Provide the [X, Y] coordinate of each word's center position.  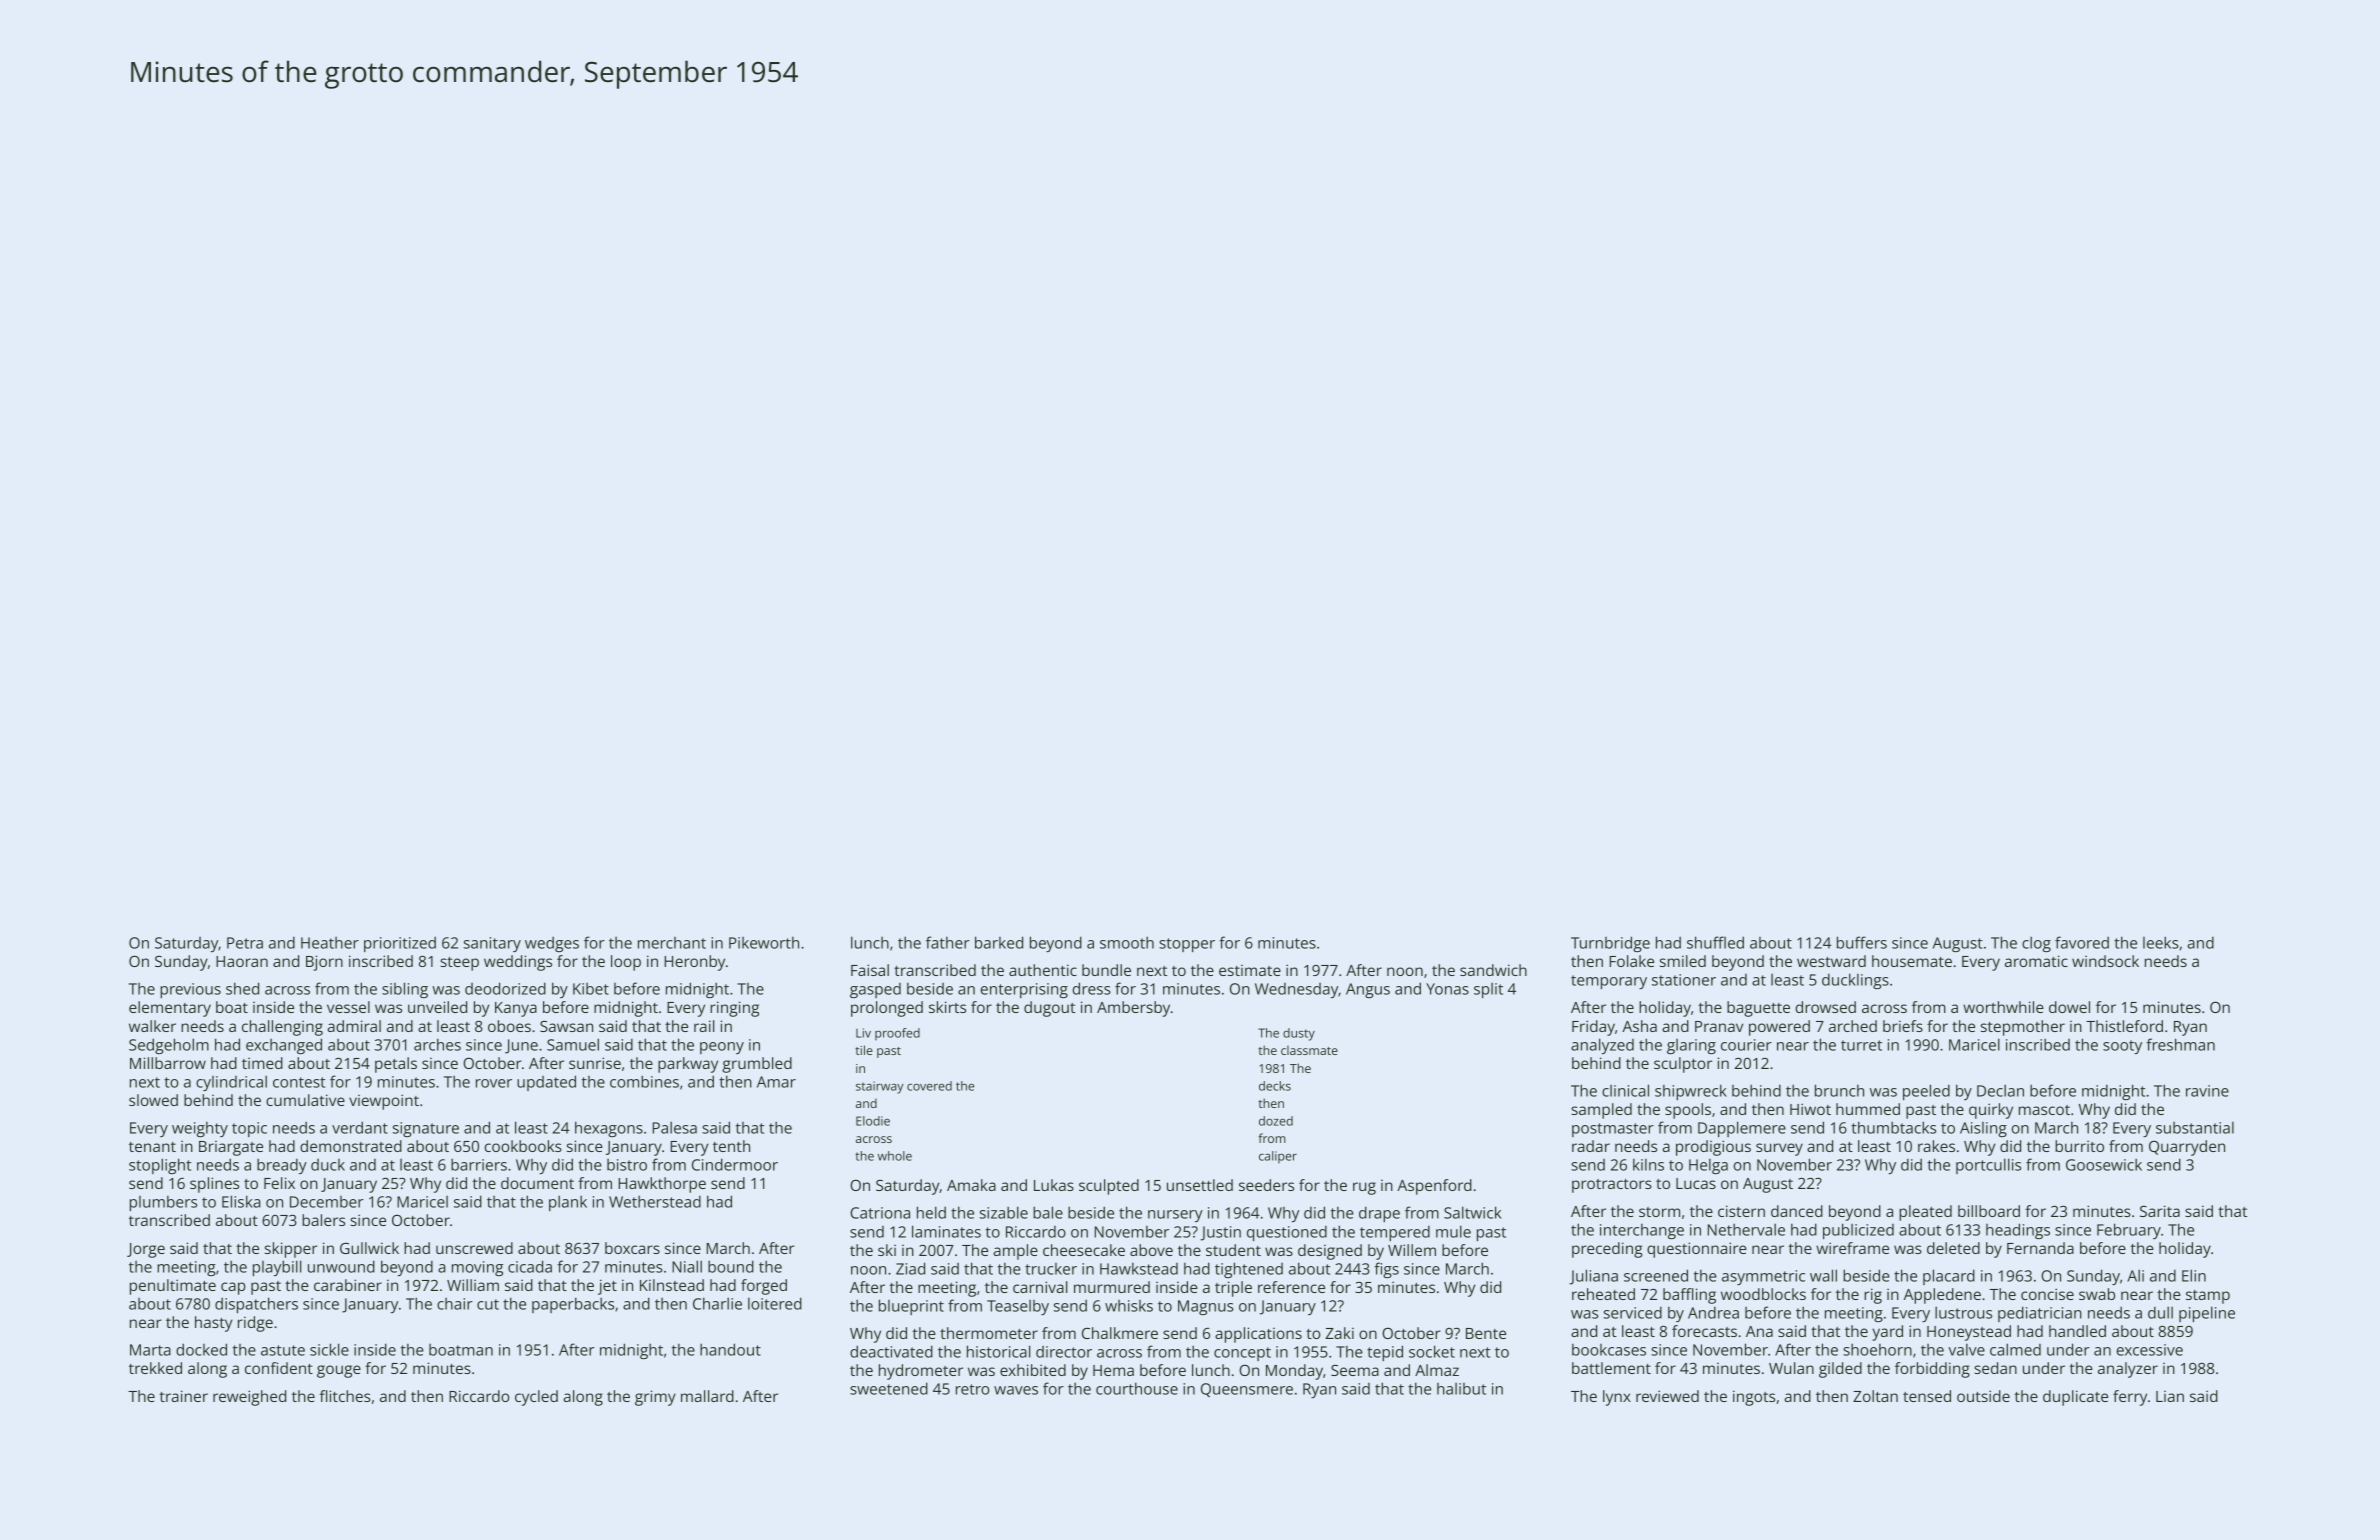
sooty [2122, 1047]
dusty [1299, 1034]
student [1233, 1250]
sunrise [595, 1063]
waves [1016, 1390]
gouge [339, 1371]
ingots [1754, 1398]
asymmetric [1763, 1277]
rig [1873, 1296]
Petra [245, 943]
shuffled [1715, 942]
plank [568, 1203]
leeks [2161, 942]
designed [1330, 1252]
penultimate [173, 1287]
